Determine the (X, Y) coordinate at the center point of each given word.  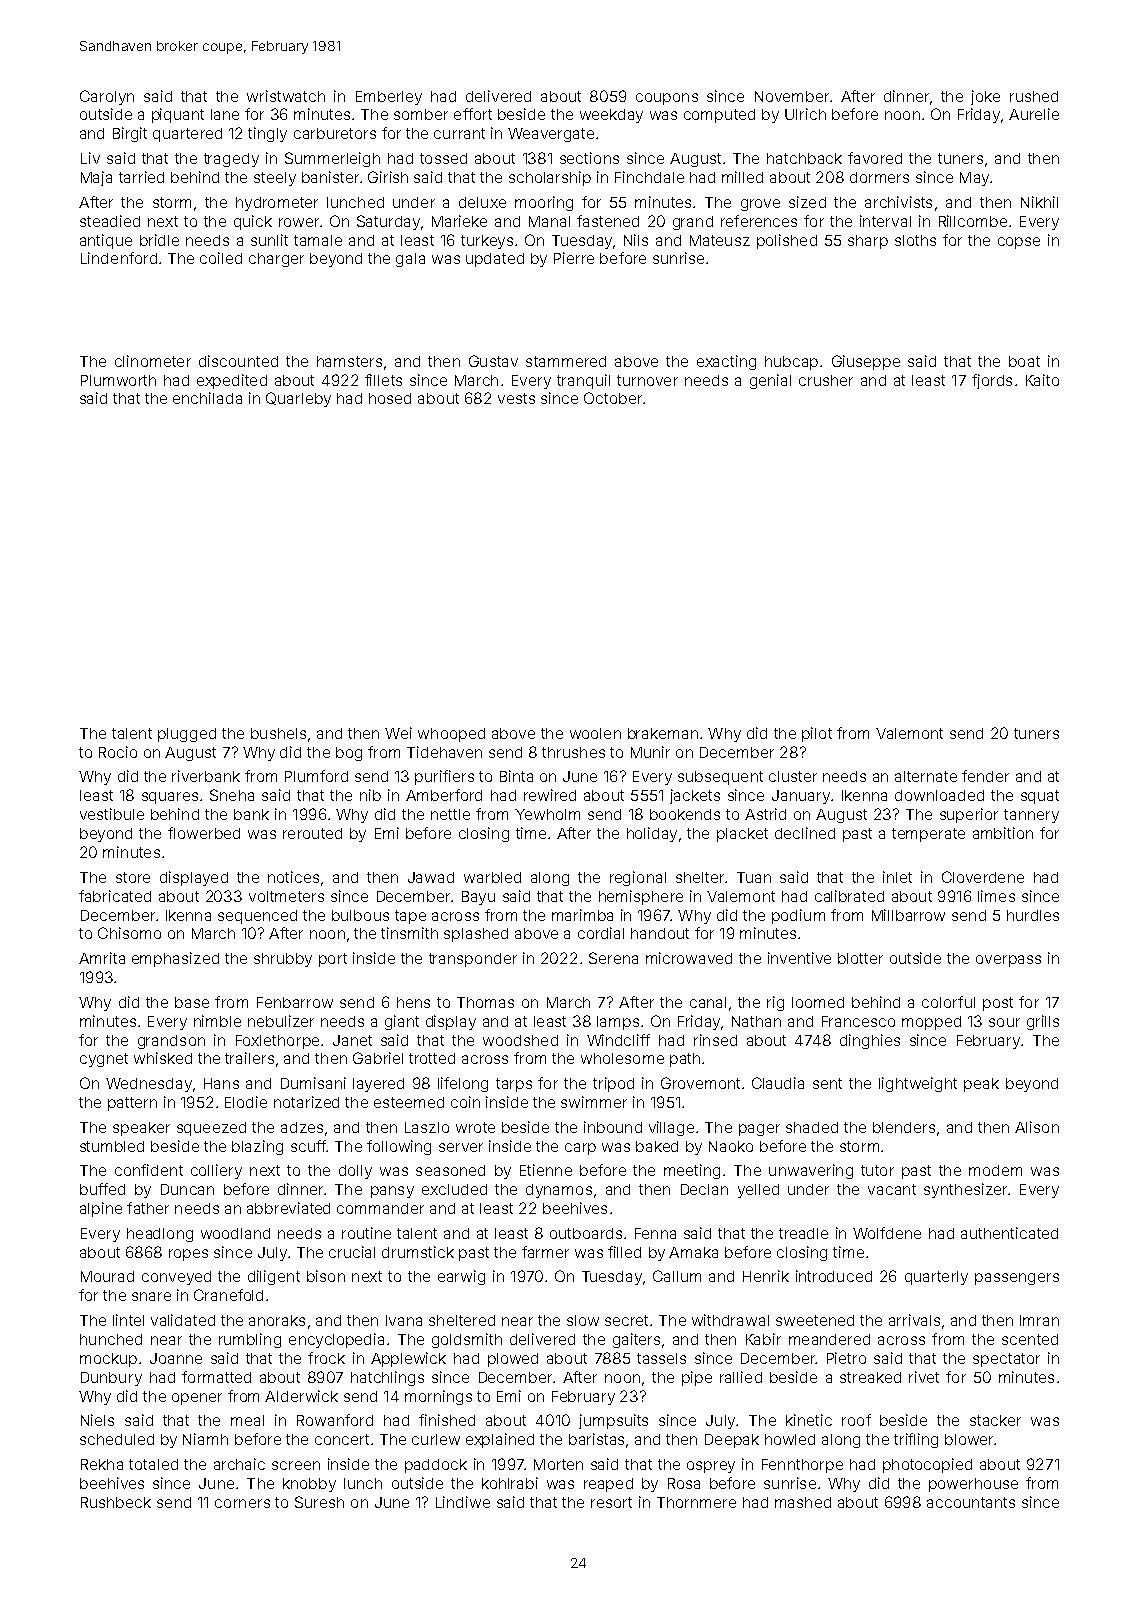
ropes (188, 1255)
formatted (216, 1377)
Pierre (574, 258)
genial (770, 381)
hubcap (791, 363)
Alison (1037, 1127)
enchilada (207, 398)
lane (225, 114)
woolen (595, 733)
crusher (826, 380)
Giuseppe (866, 362)
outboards (586, 1233)
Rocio (118, 752)
